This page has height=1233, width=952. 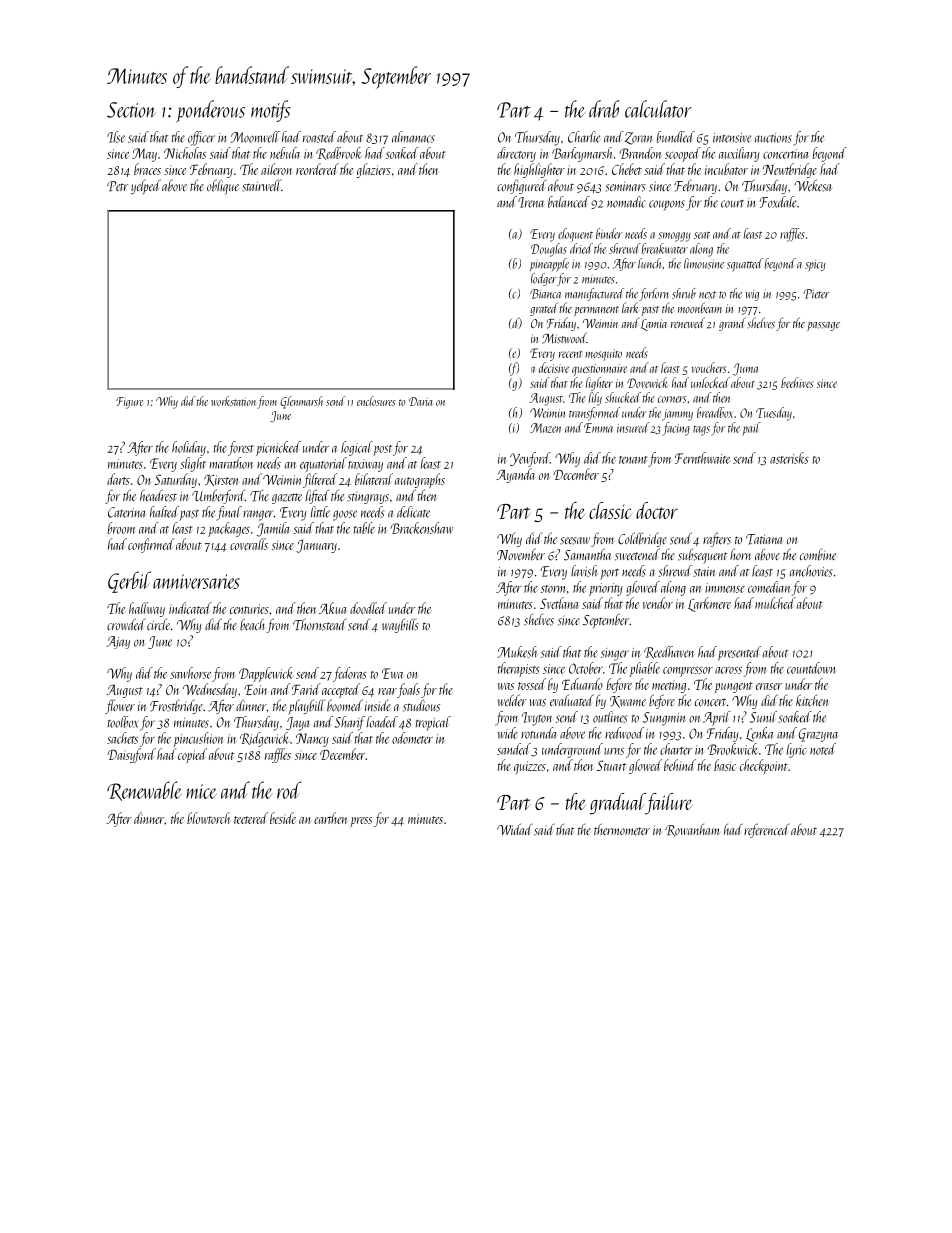 I want to click on halted, so click(x=164, y=512).
